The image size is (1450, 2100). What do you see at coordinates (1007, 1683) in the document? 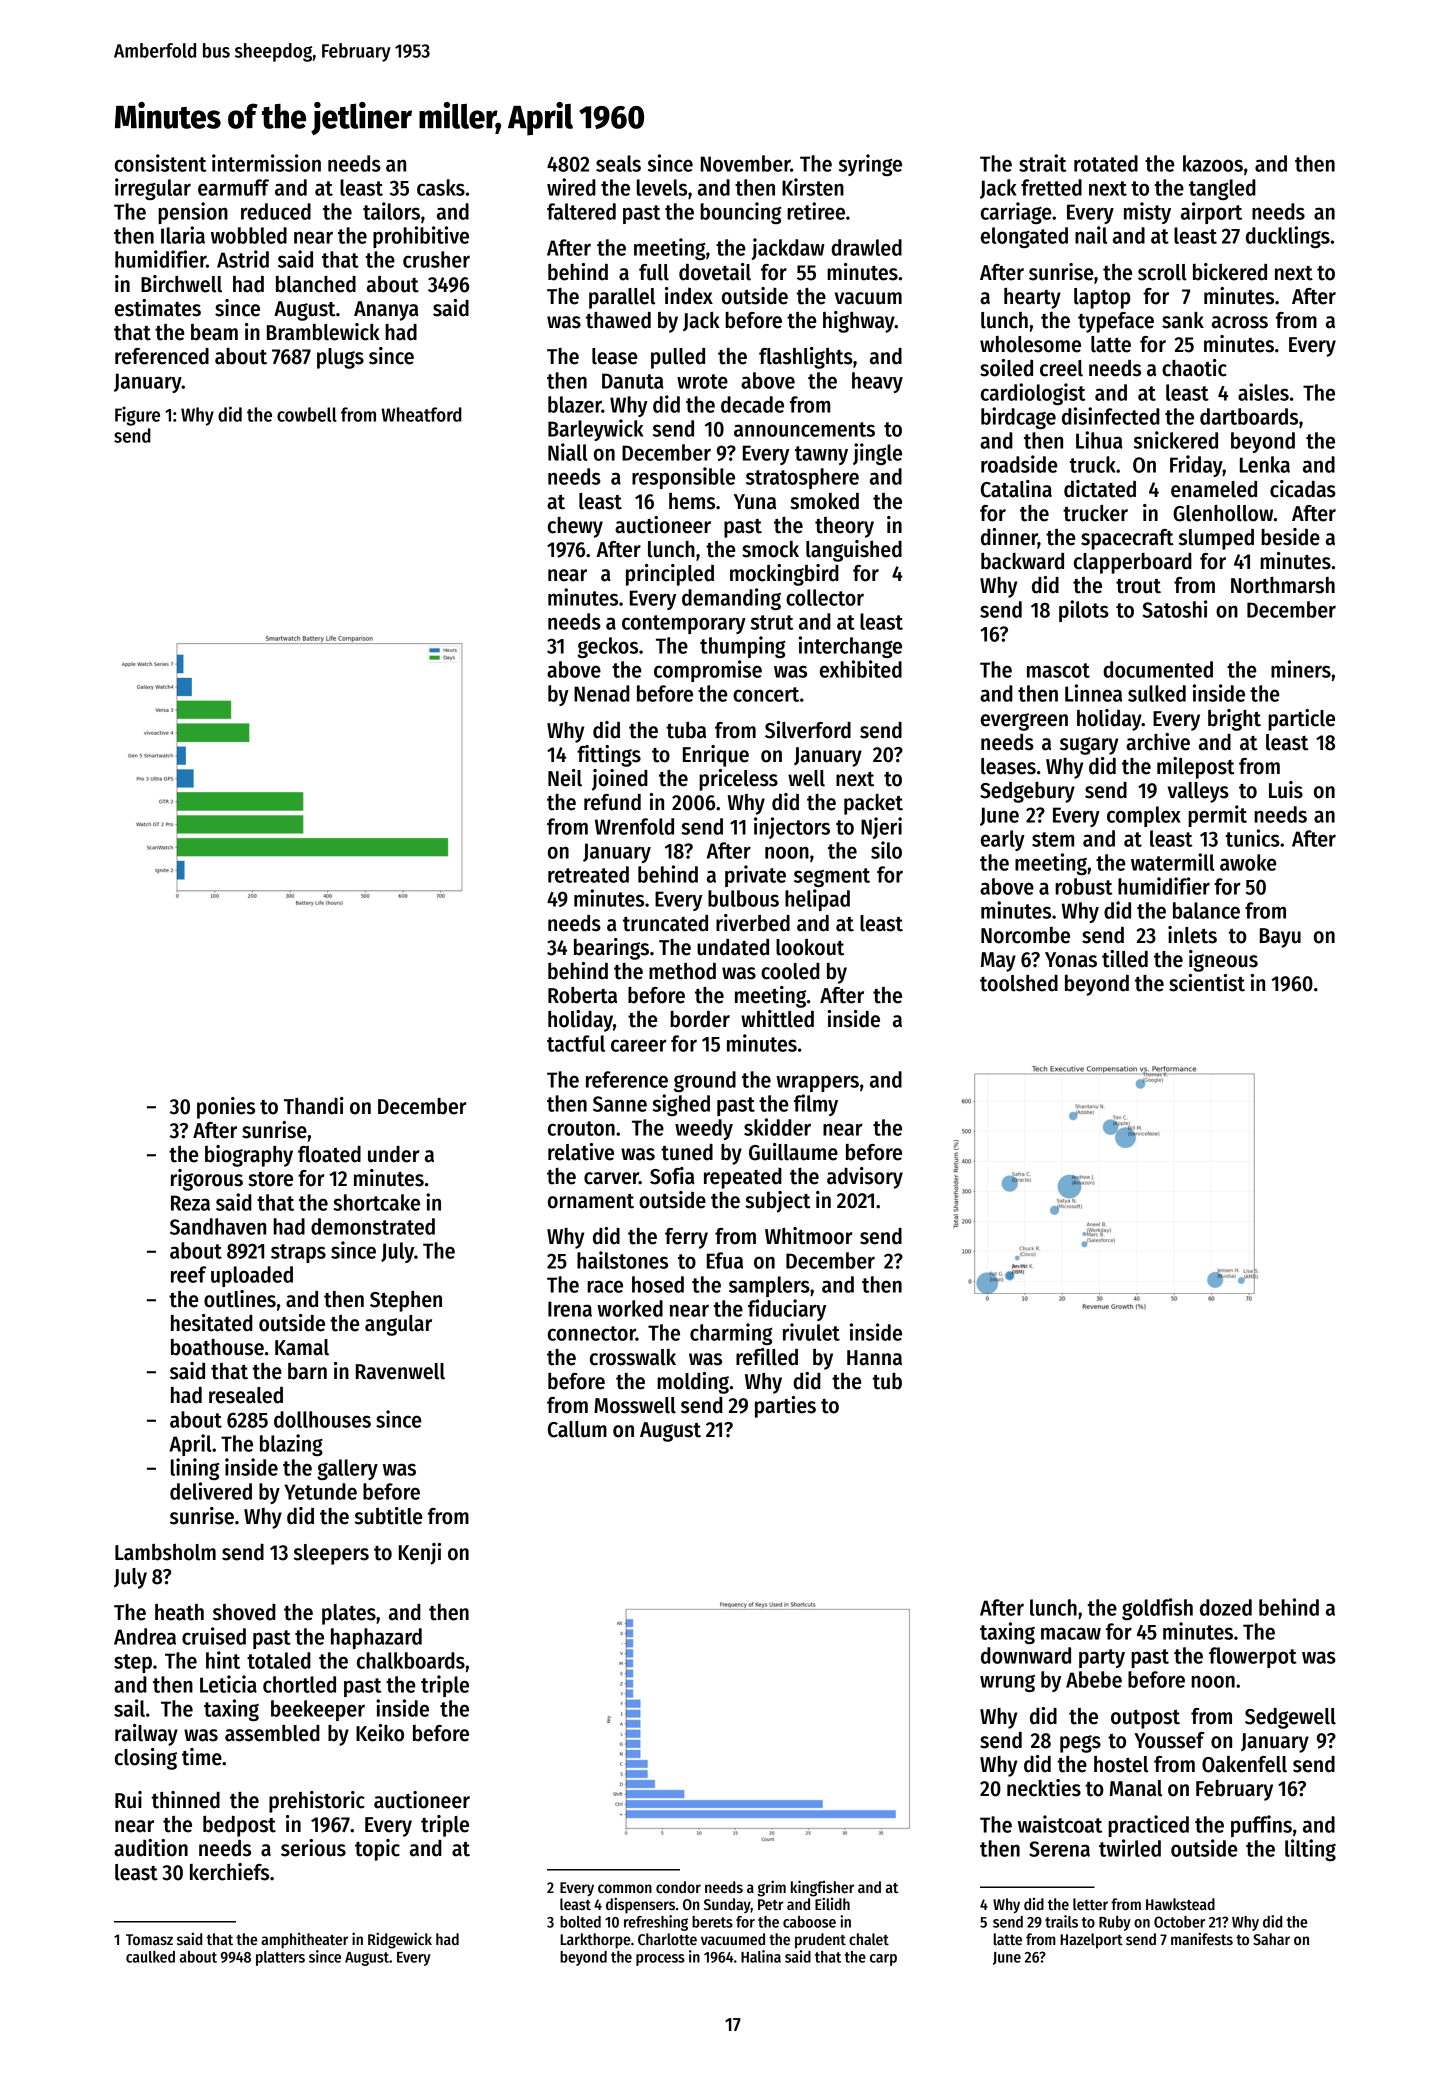
I see `wrung` at bounding box center [1007, 1683].
